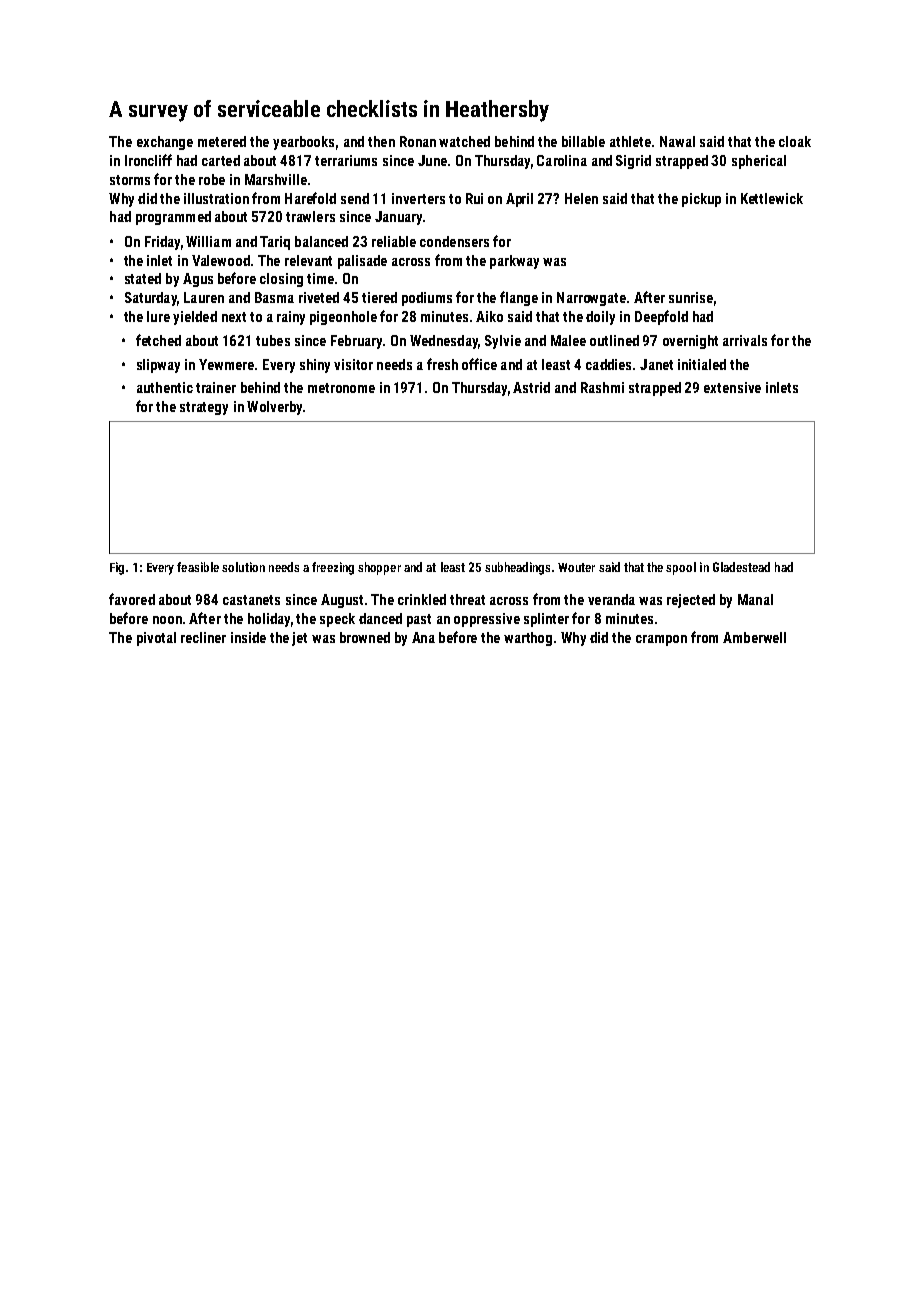 The image size is (924, 1308). What do you see at coordinates (303, 143) in the screenshot?
I see `yearbooks` at bounding box center [303, 143].
